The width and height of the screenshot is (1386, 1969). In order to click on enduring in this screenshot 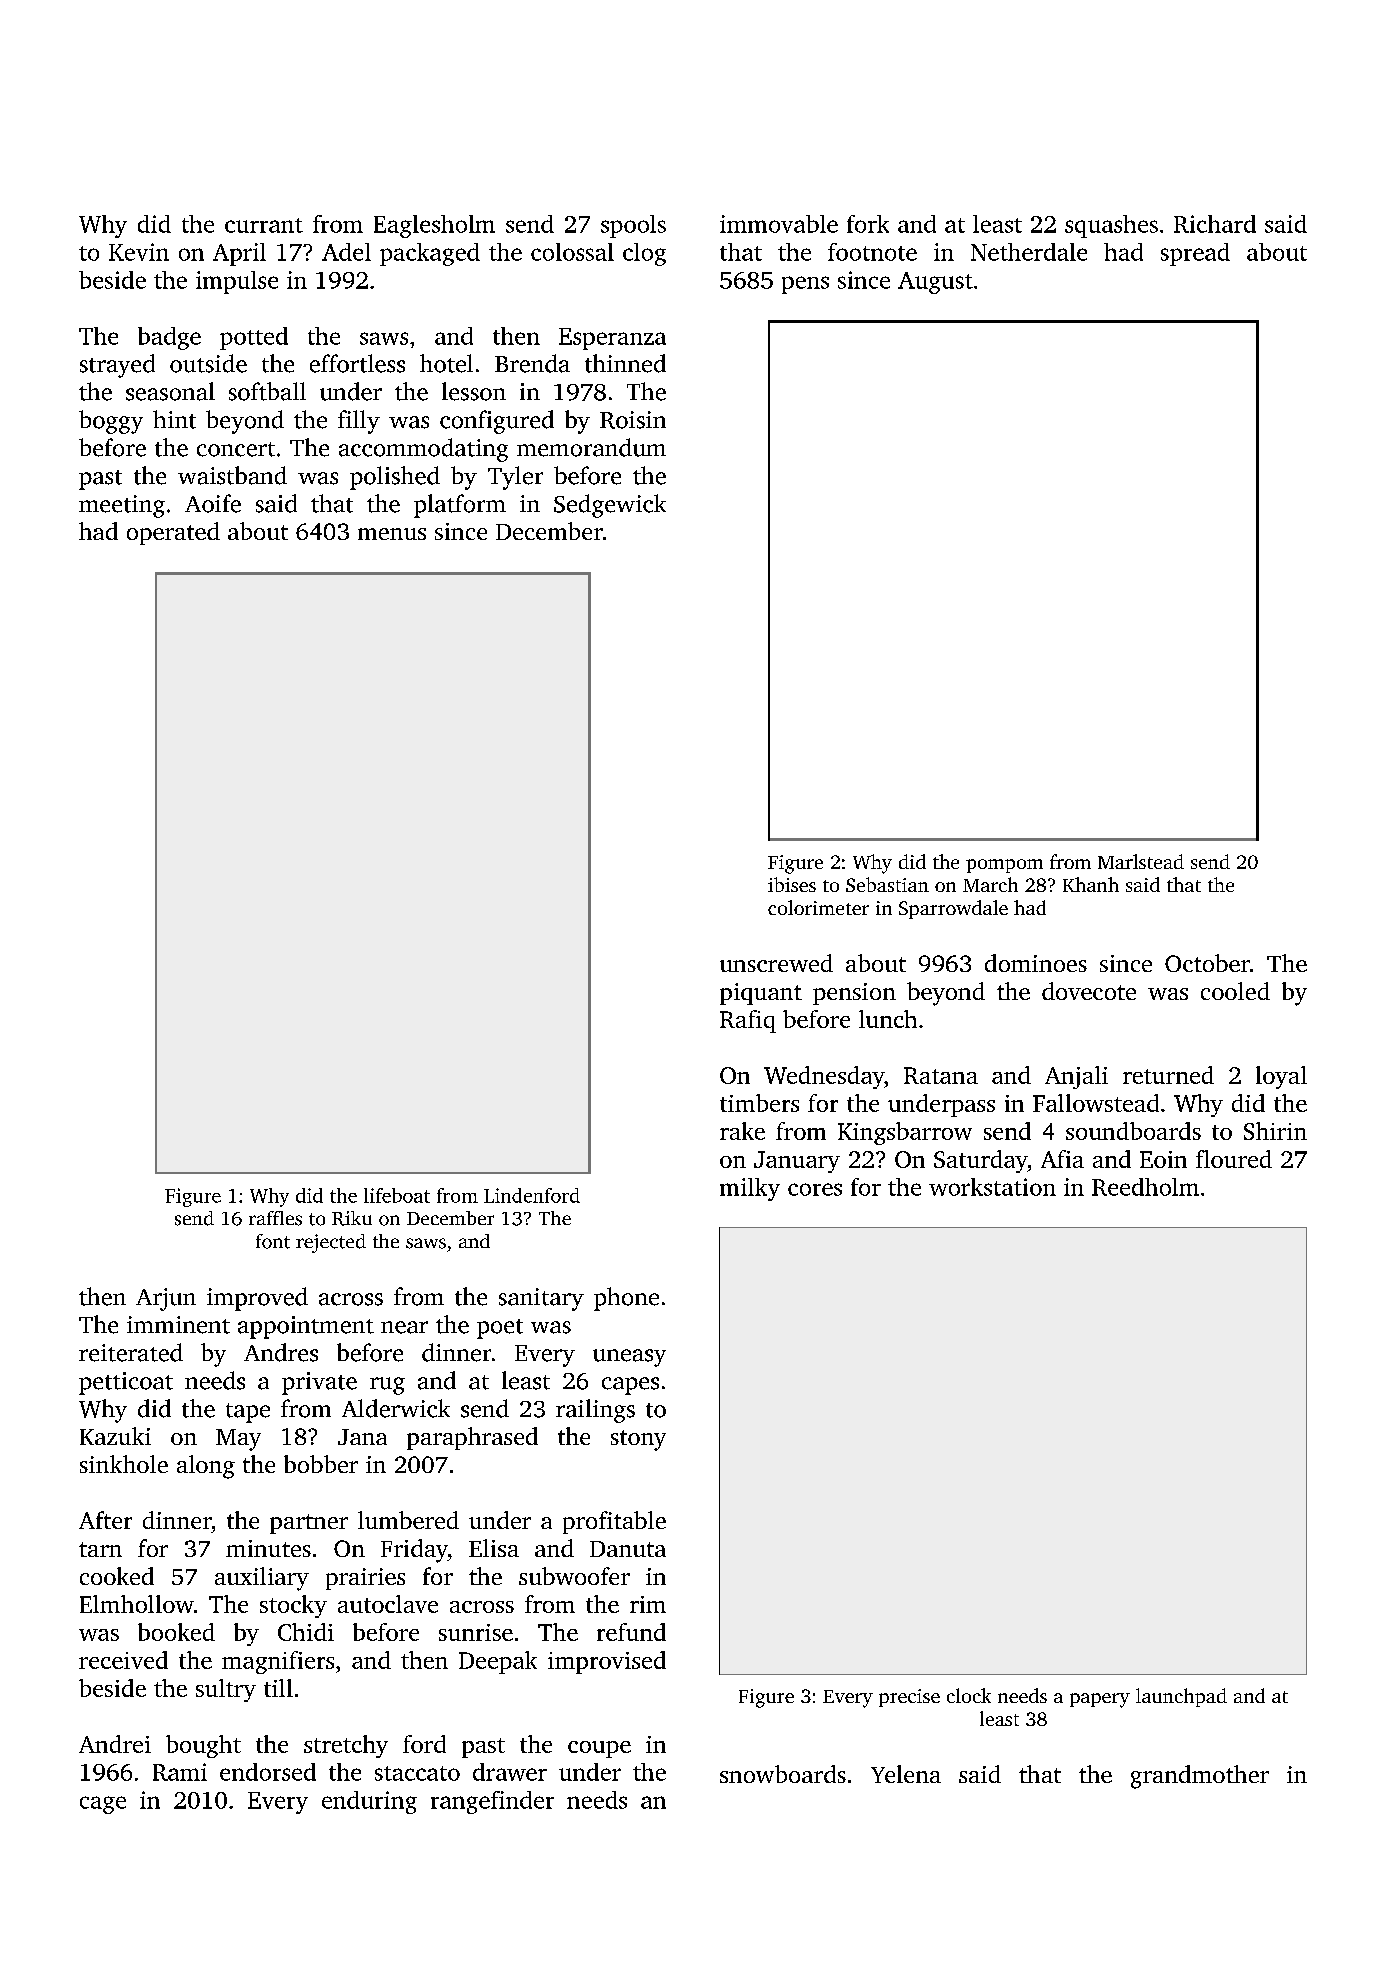, I will do `click(369, 1802)`.
